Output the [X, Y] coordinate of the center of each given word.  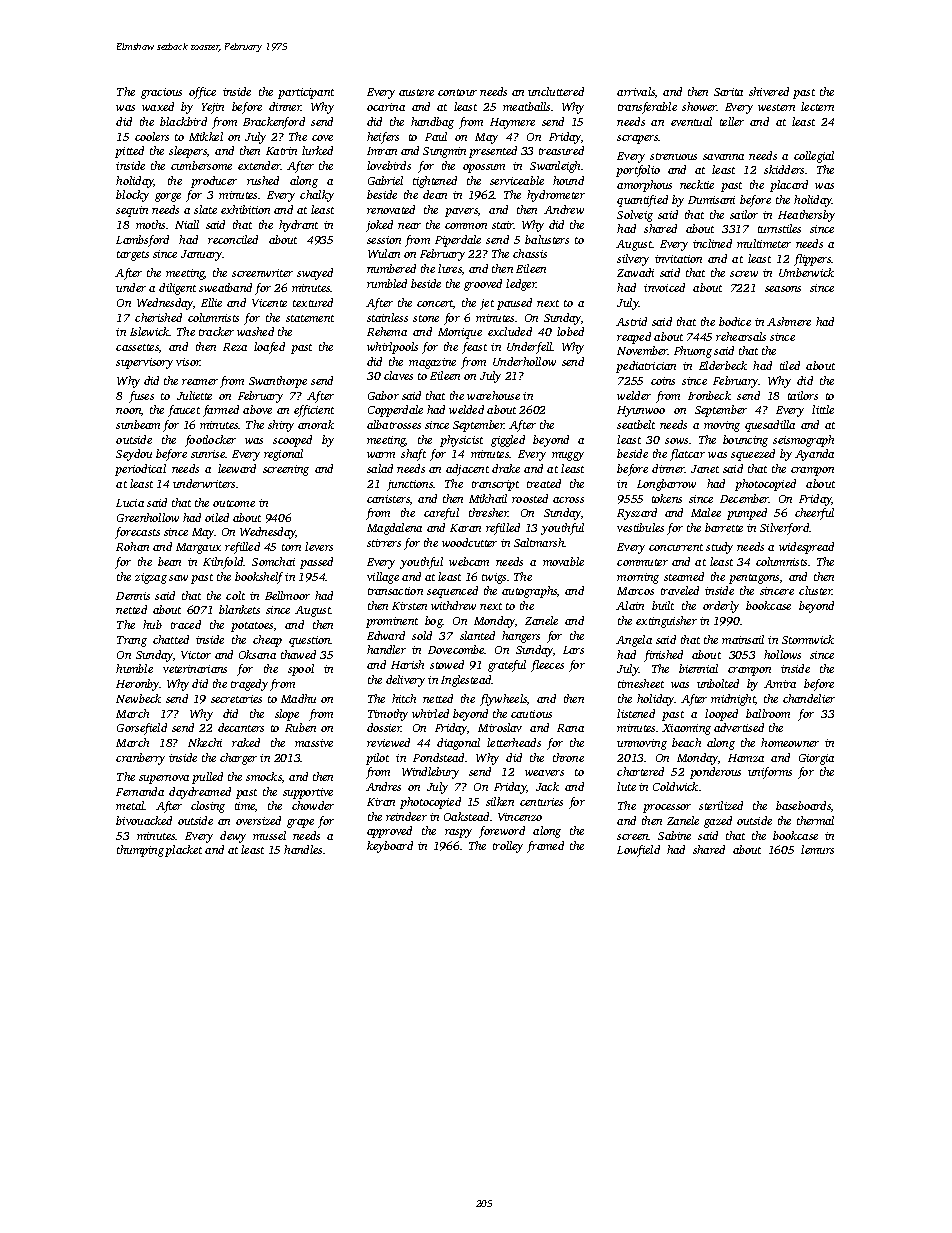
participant [306, 93]
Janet [705, 469]
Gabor [383, 395]
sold [422, 635]
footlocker [210, 441]
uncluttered [556, 91]
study [719, 548]
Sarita [728, 92]
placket [183, 851]
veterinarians [195, 669]
